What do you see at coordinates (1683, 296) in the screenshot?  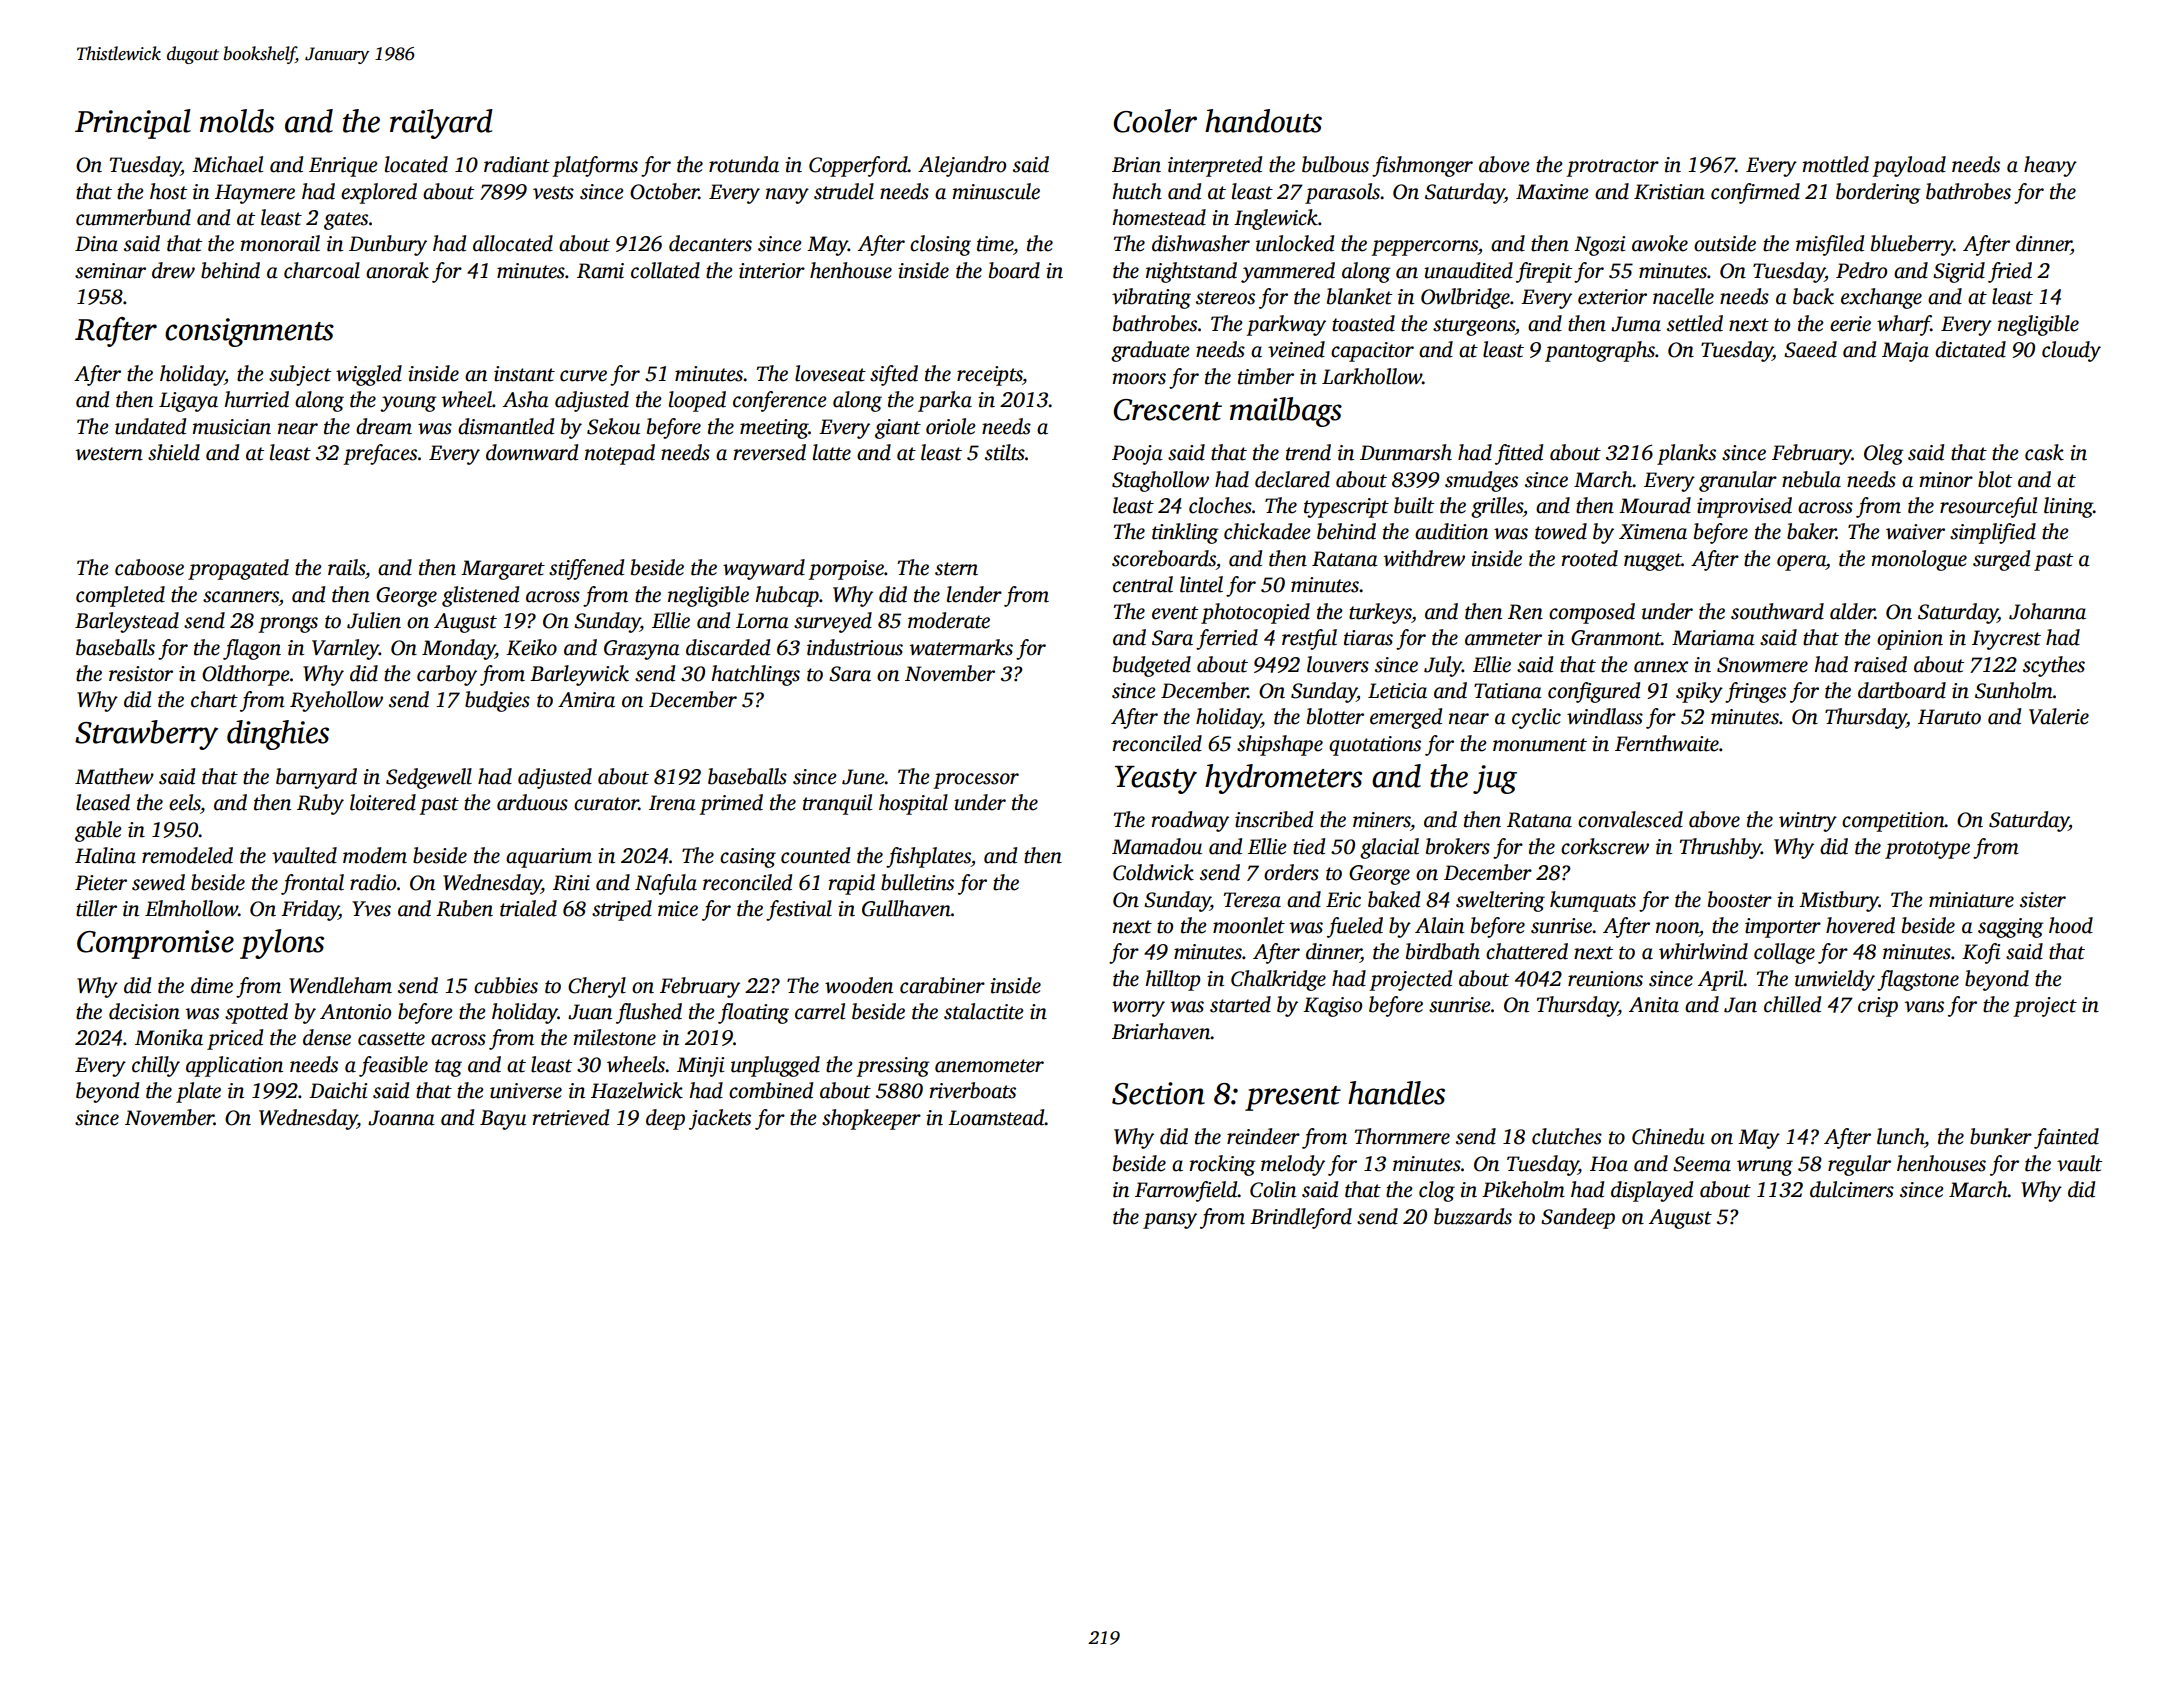 I see `nacelle` at bounding box center [1683, 296].
